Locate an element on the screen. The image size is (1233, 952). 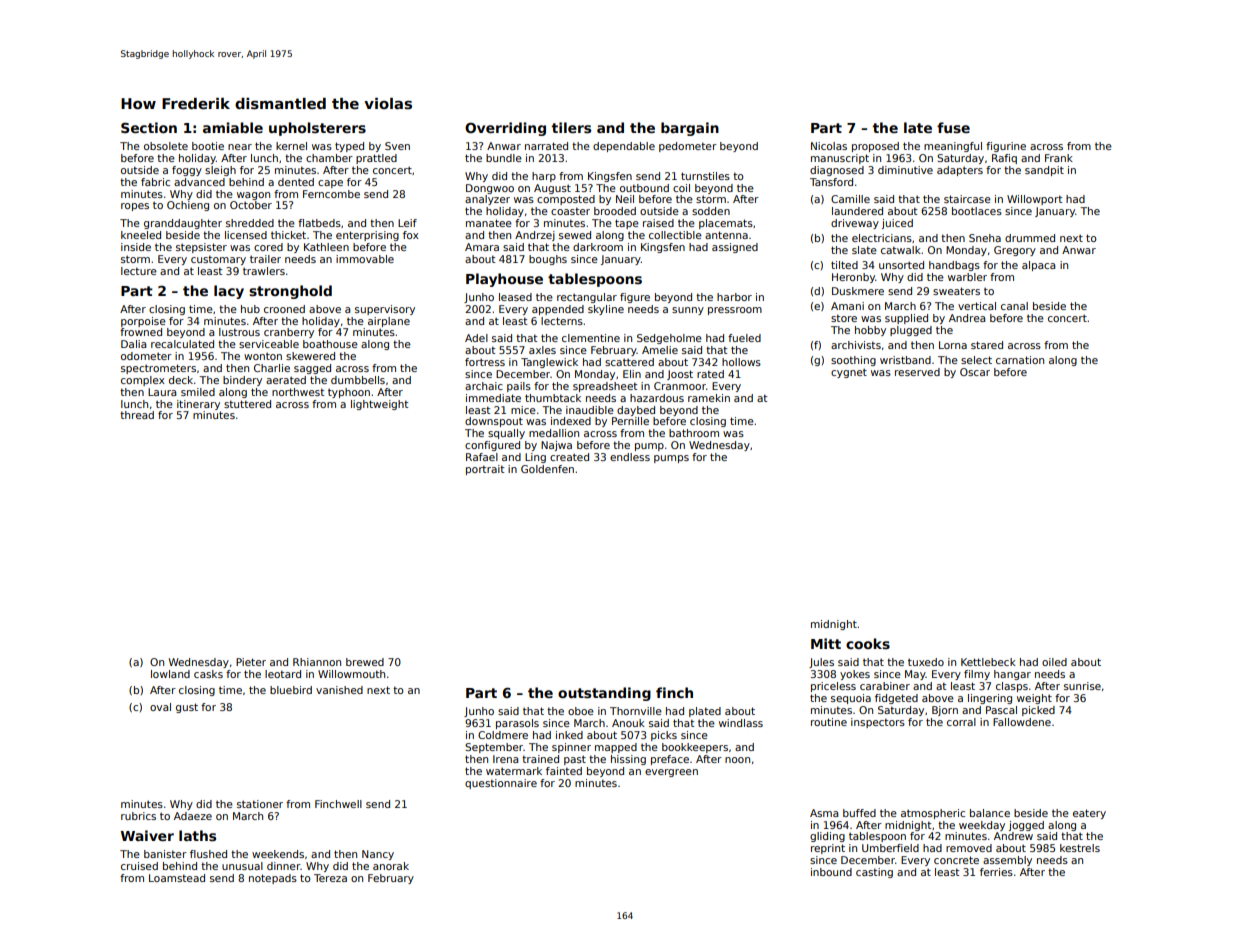
ferries is located at coordinates (996, 872).
